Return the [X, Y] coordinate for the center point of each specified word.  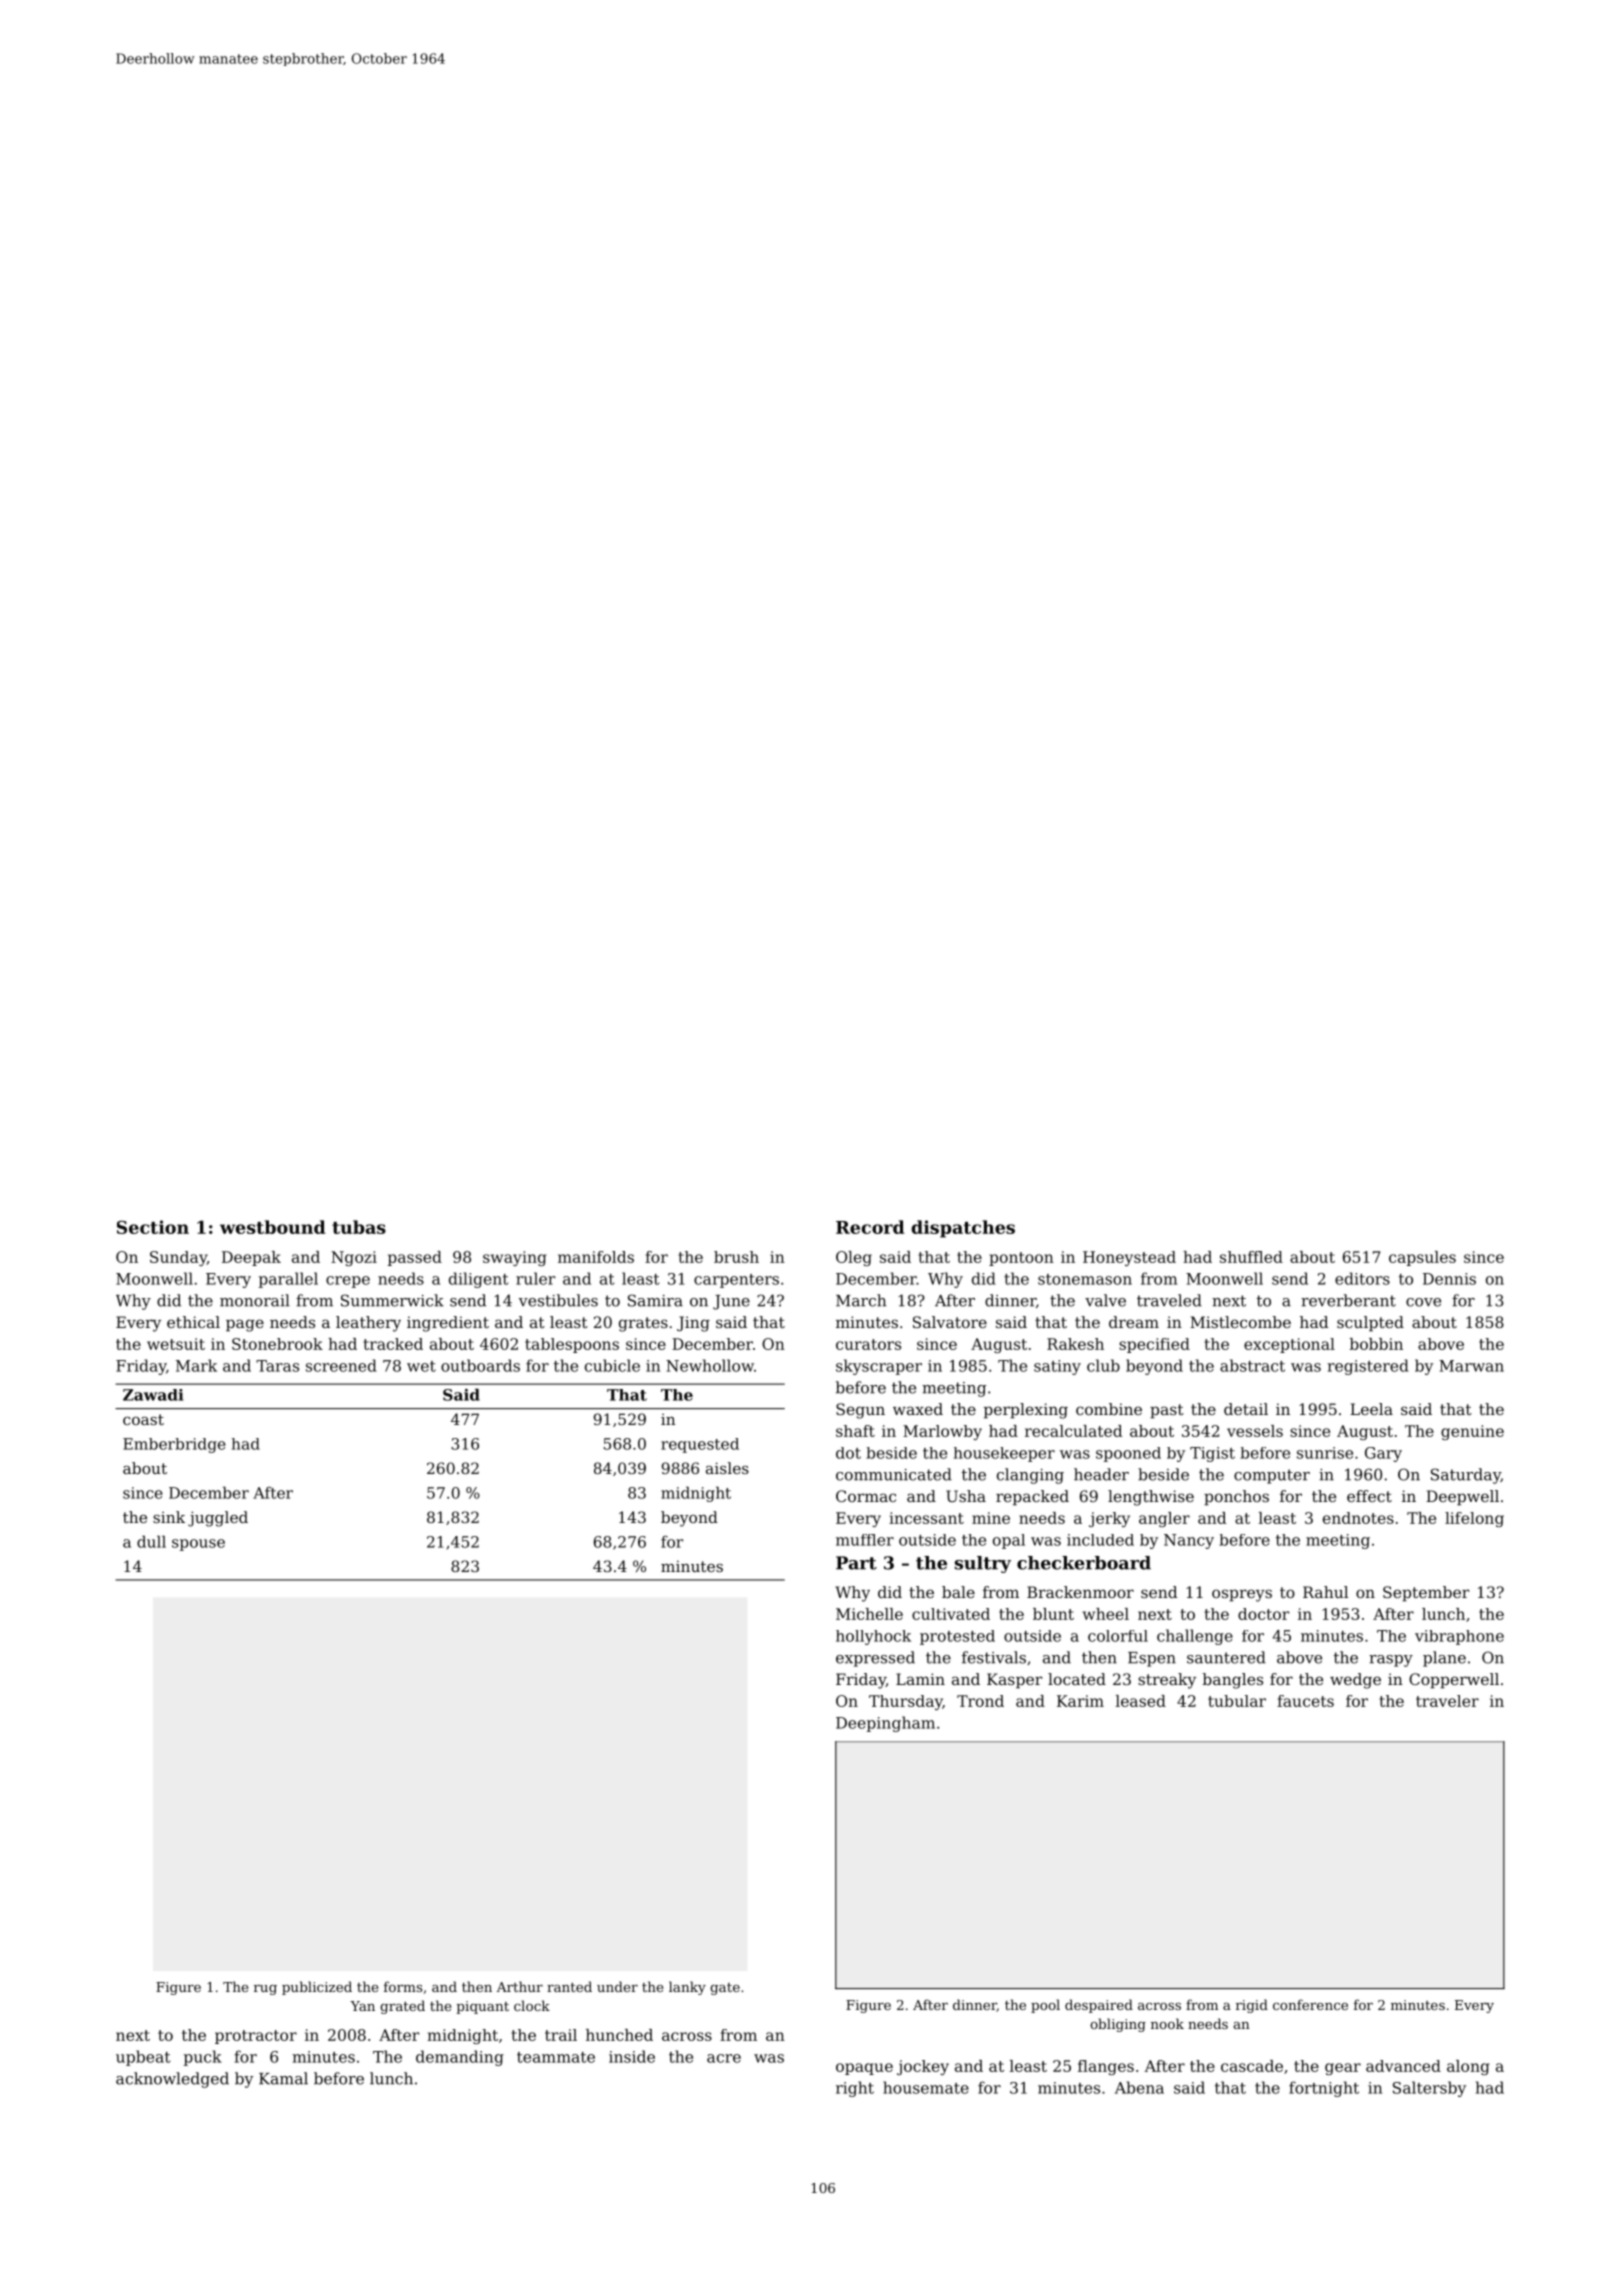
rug [265, 1990]
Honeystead [1129, 1258]
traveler [1447, 1701]
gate [725, 1989]
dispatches [963, 1229]
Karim [1080, 1701]
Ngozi [354, 1258]
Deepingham [885, 1724]
